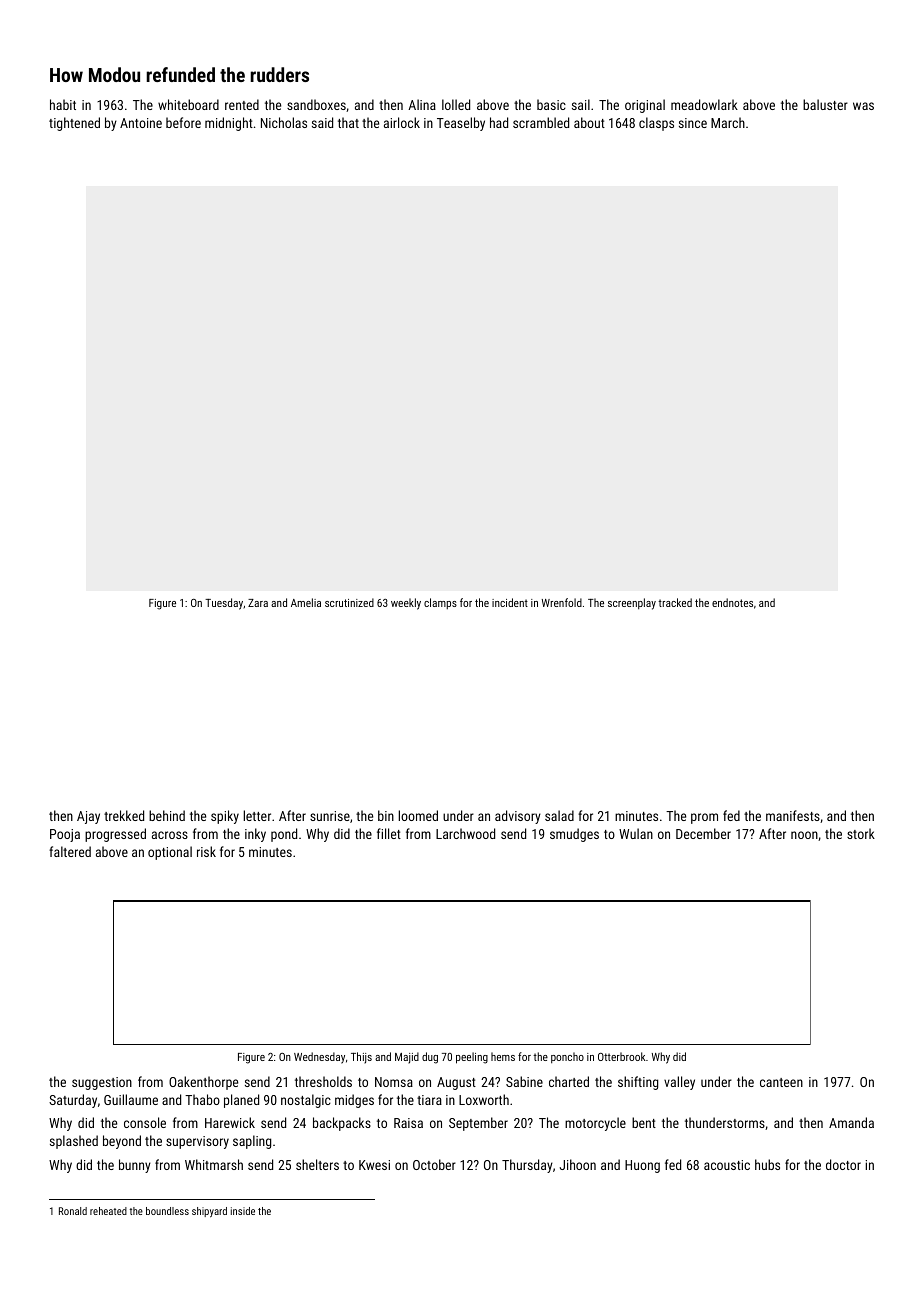 The image size is (924, 1308). What do you see at coordinates (440, 603) in the screenshot?
I see `clamps` at bounding box center [440, 603].
